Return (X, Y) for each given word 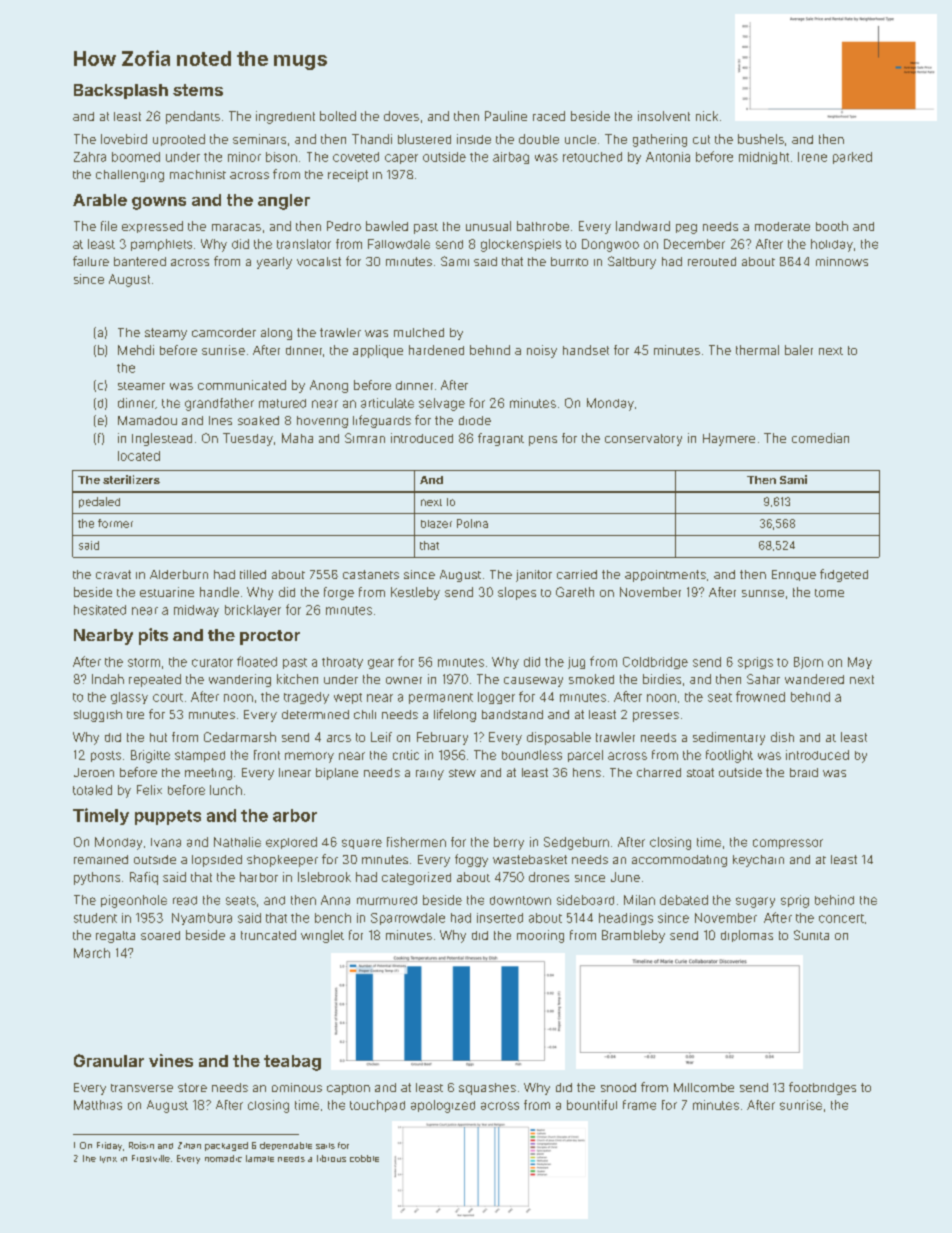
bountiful (592, 1105)
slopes (517, 593)
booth (832, 226)
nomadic (223, 1158)
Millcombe (704, 1087)
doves (401, 116)
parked (852, 158)
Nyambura (202, 919)
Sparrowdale (408, 919)
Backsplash (121, 91)
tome (829, 593)
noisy (542, 351)
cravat (113, 574)
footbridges (822, 1088)
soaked (258, 420)
